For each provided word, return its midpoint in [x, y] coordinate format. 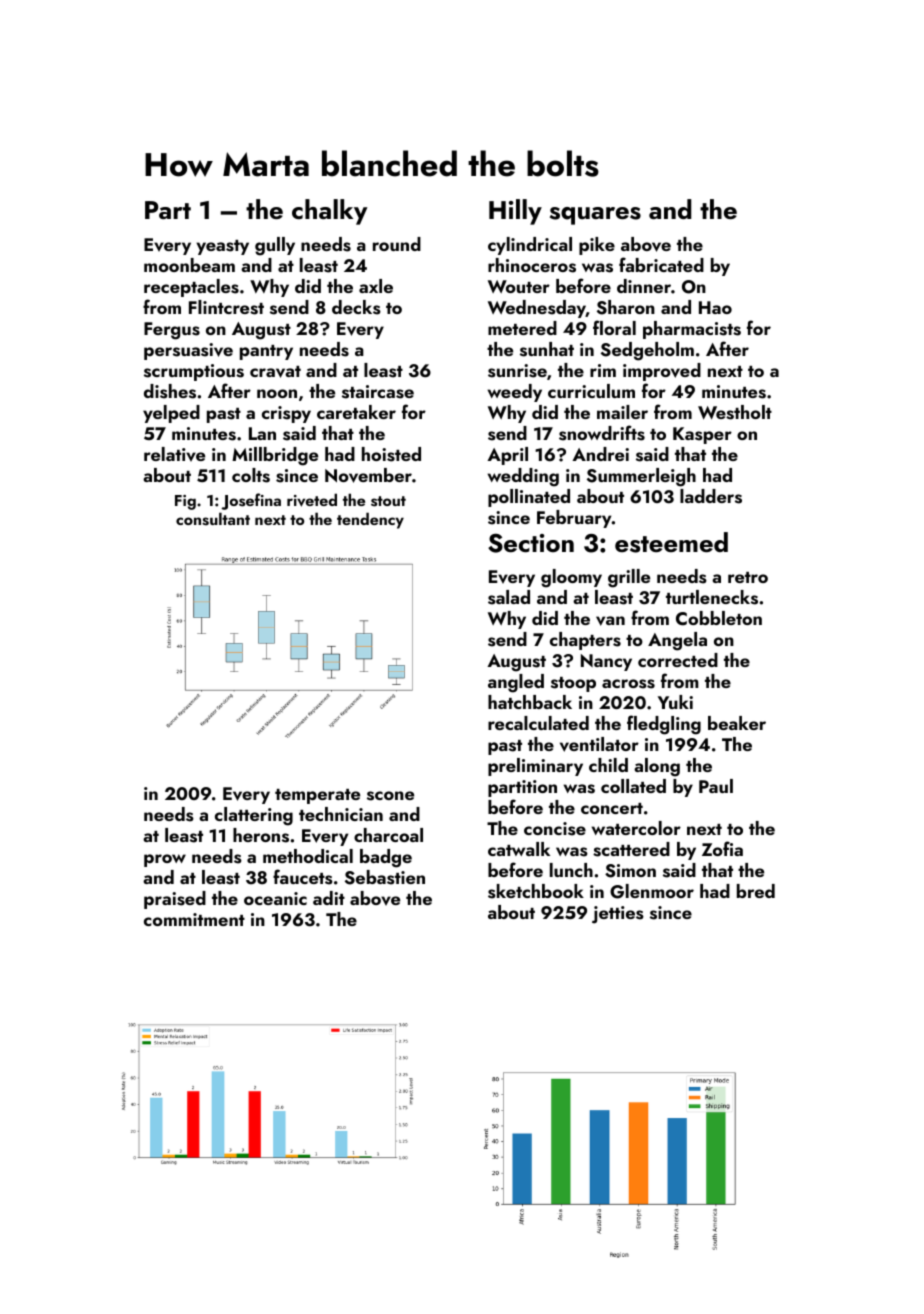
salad [509, 597]
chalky [329, 212]
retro [748, 577]
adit [329, 898]
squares [595, 216]
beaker [737, 723]
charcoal [388, 835]
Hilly [515, 212]
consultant [213, 519]
